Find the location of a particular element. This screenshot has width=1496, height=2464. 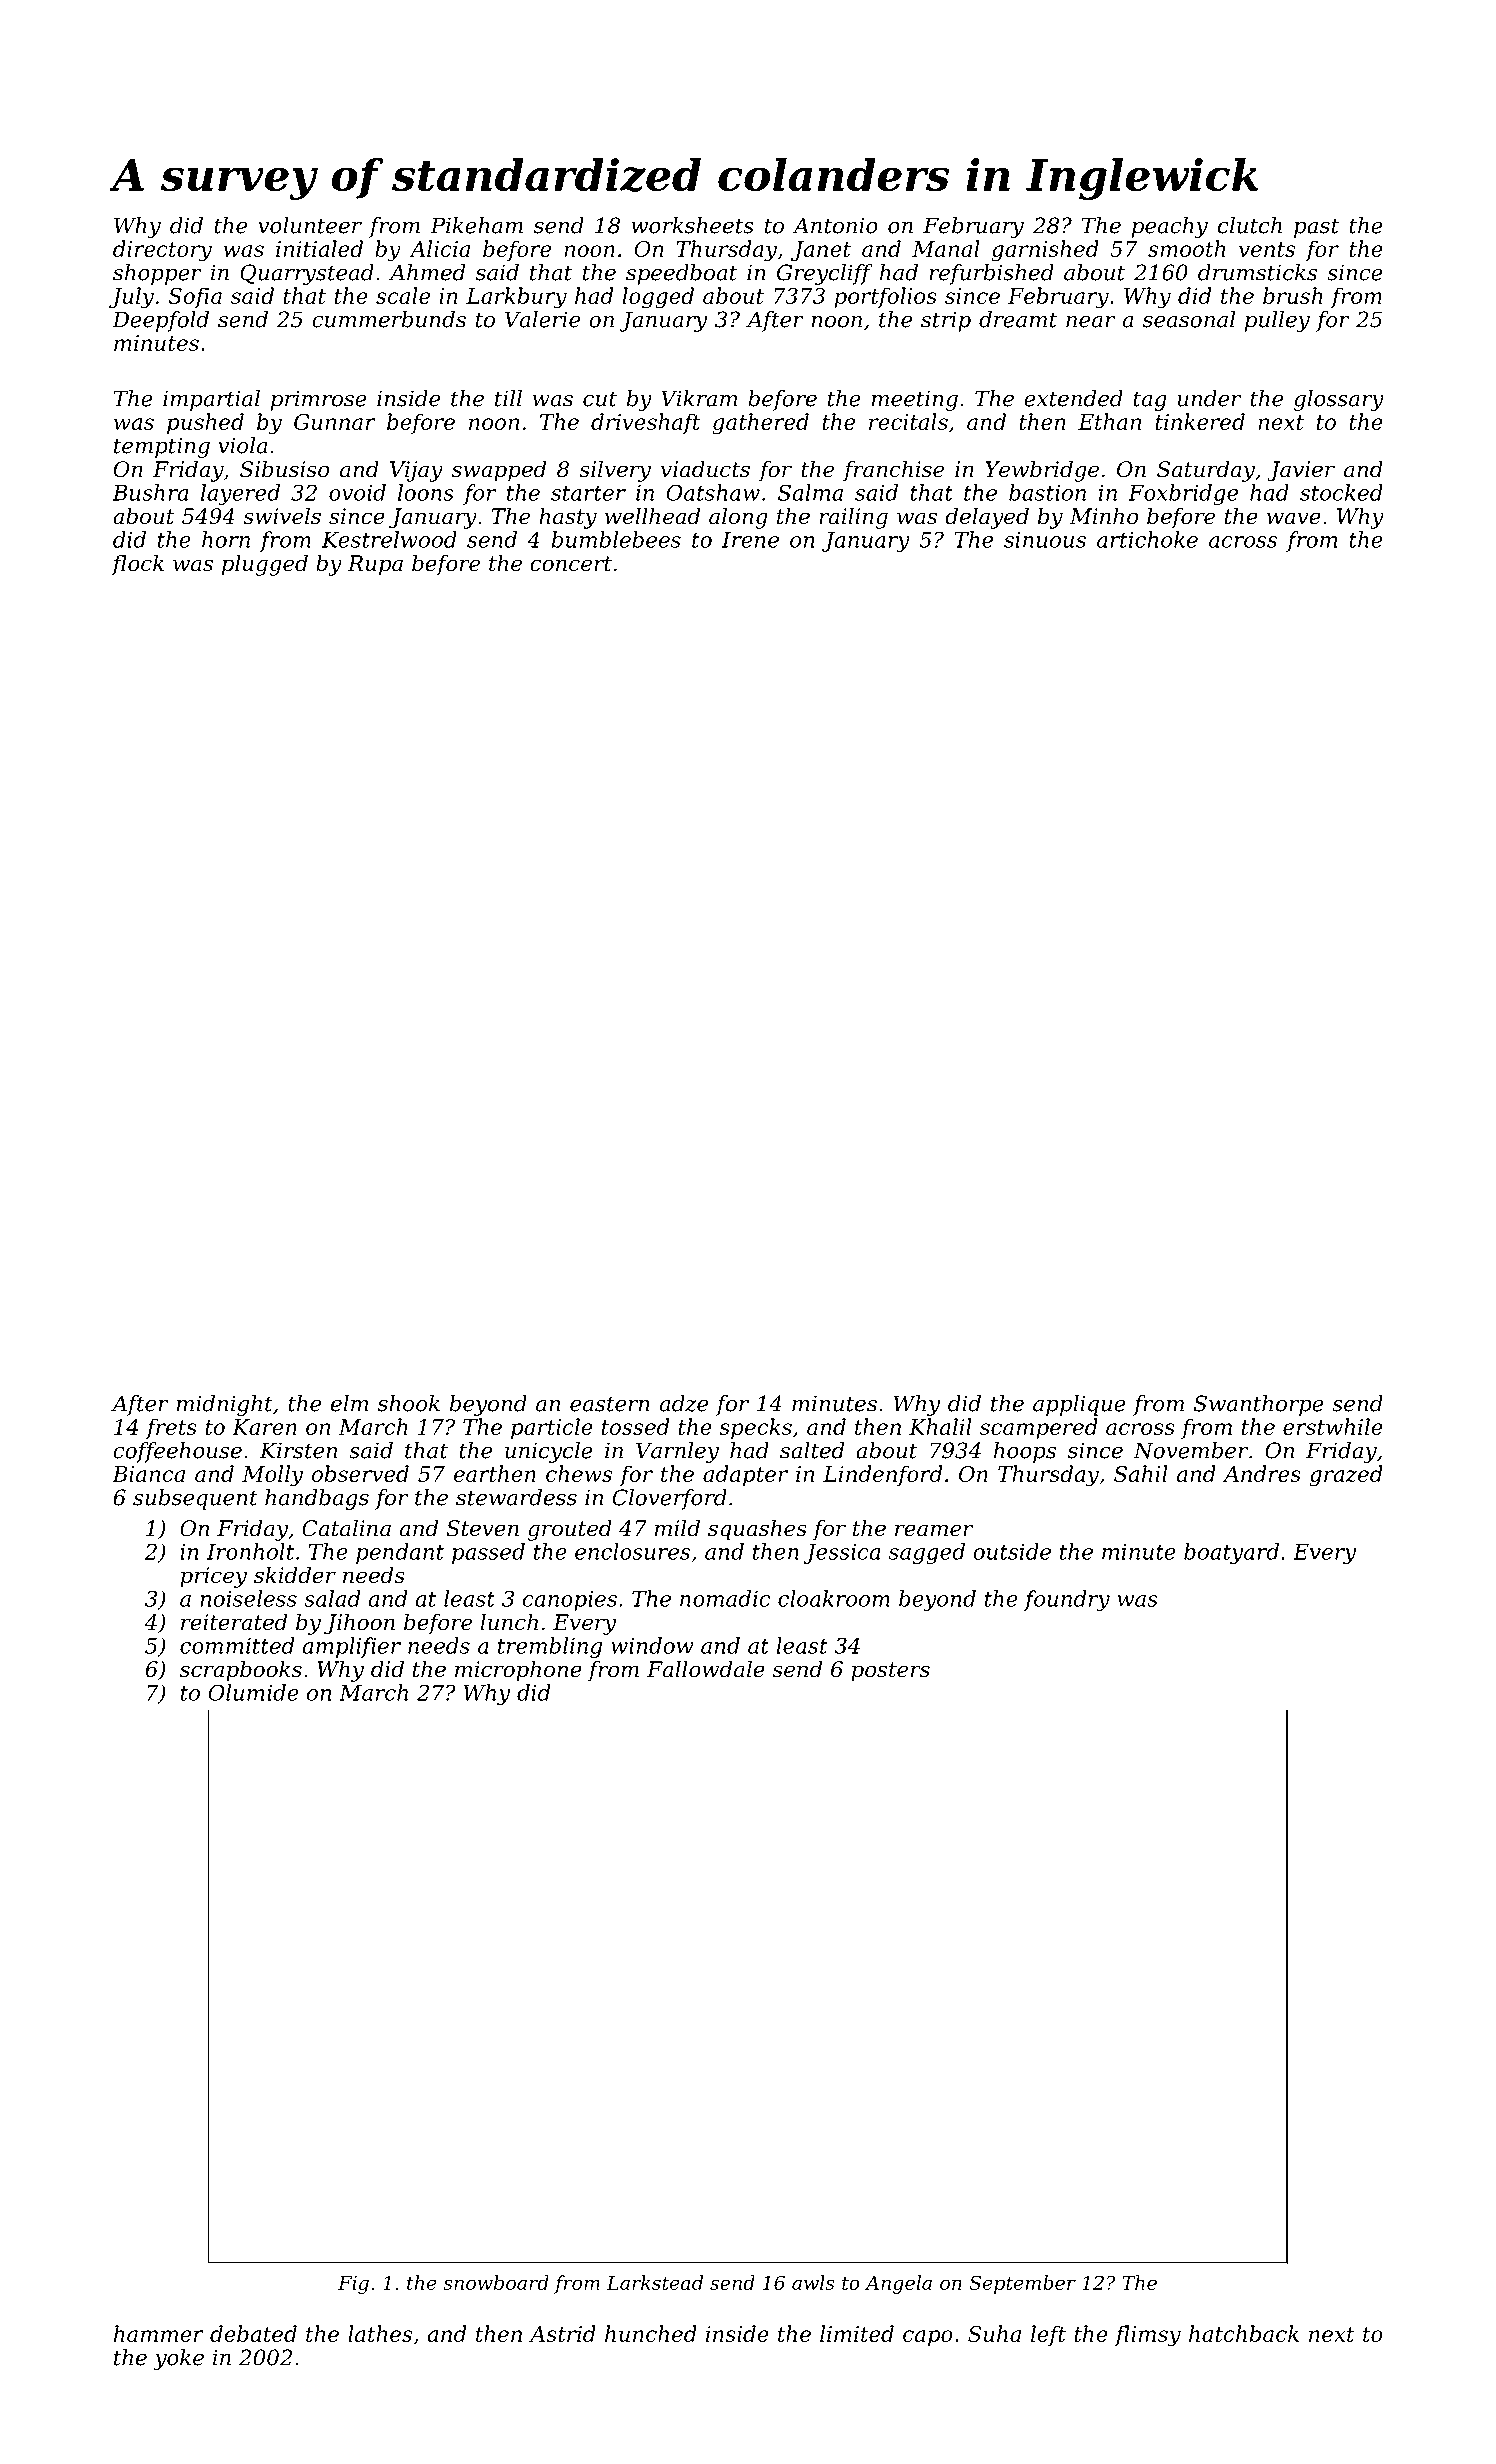

sinuous is located at coordinates (1045, 540).
